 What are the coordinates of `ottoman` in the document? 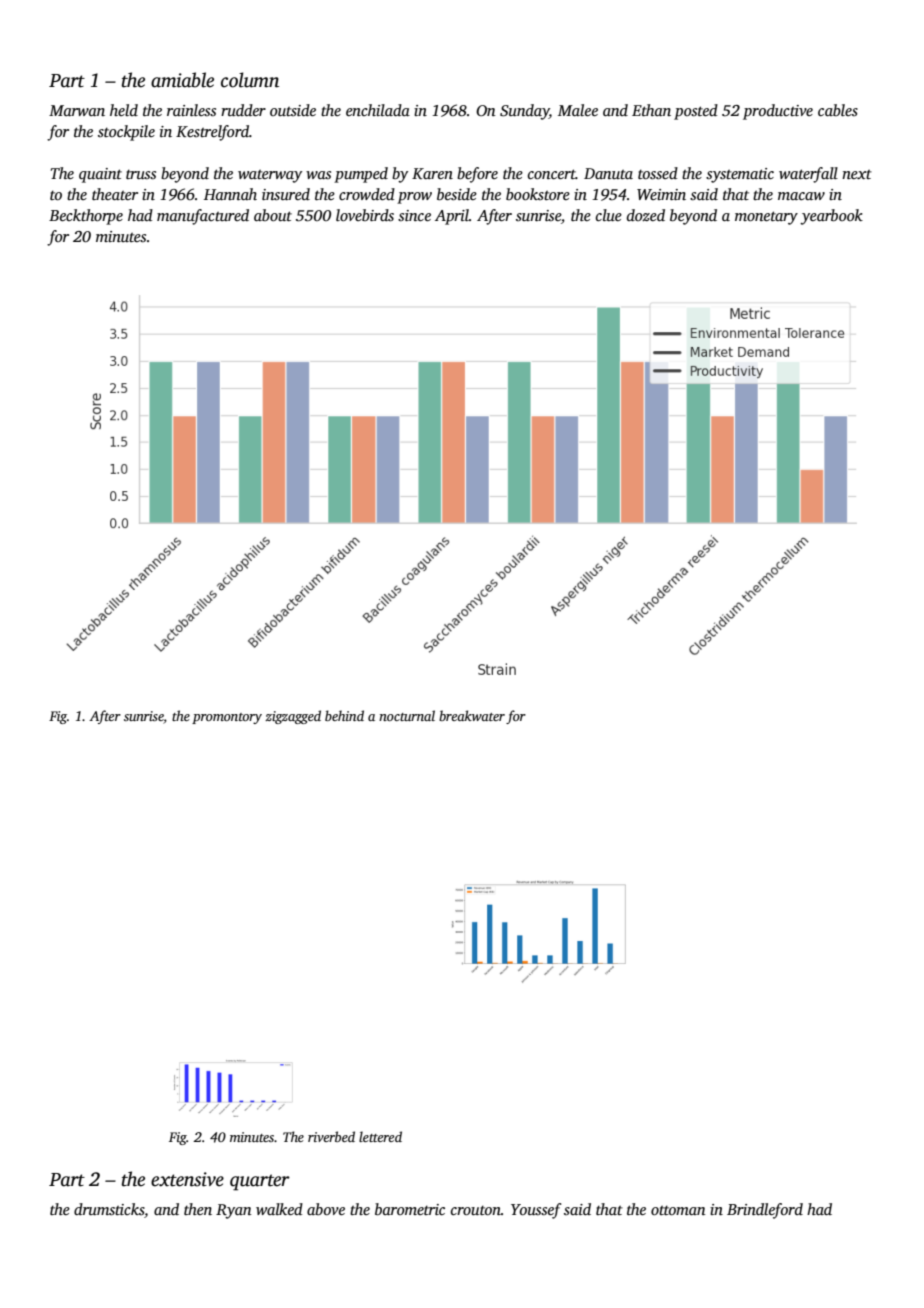 It's located at (678, 1210).
